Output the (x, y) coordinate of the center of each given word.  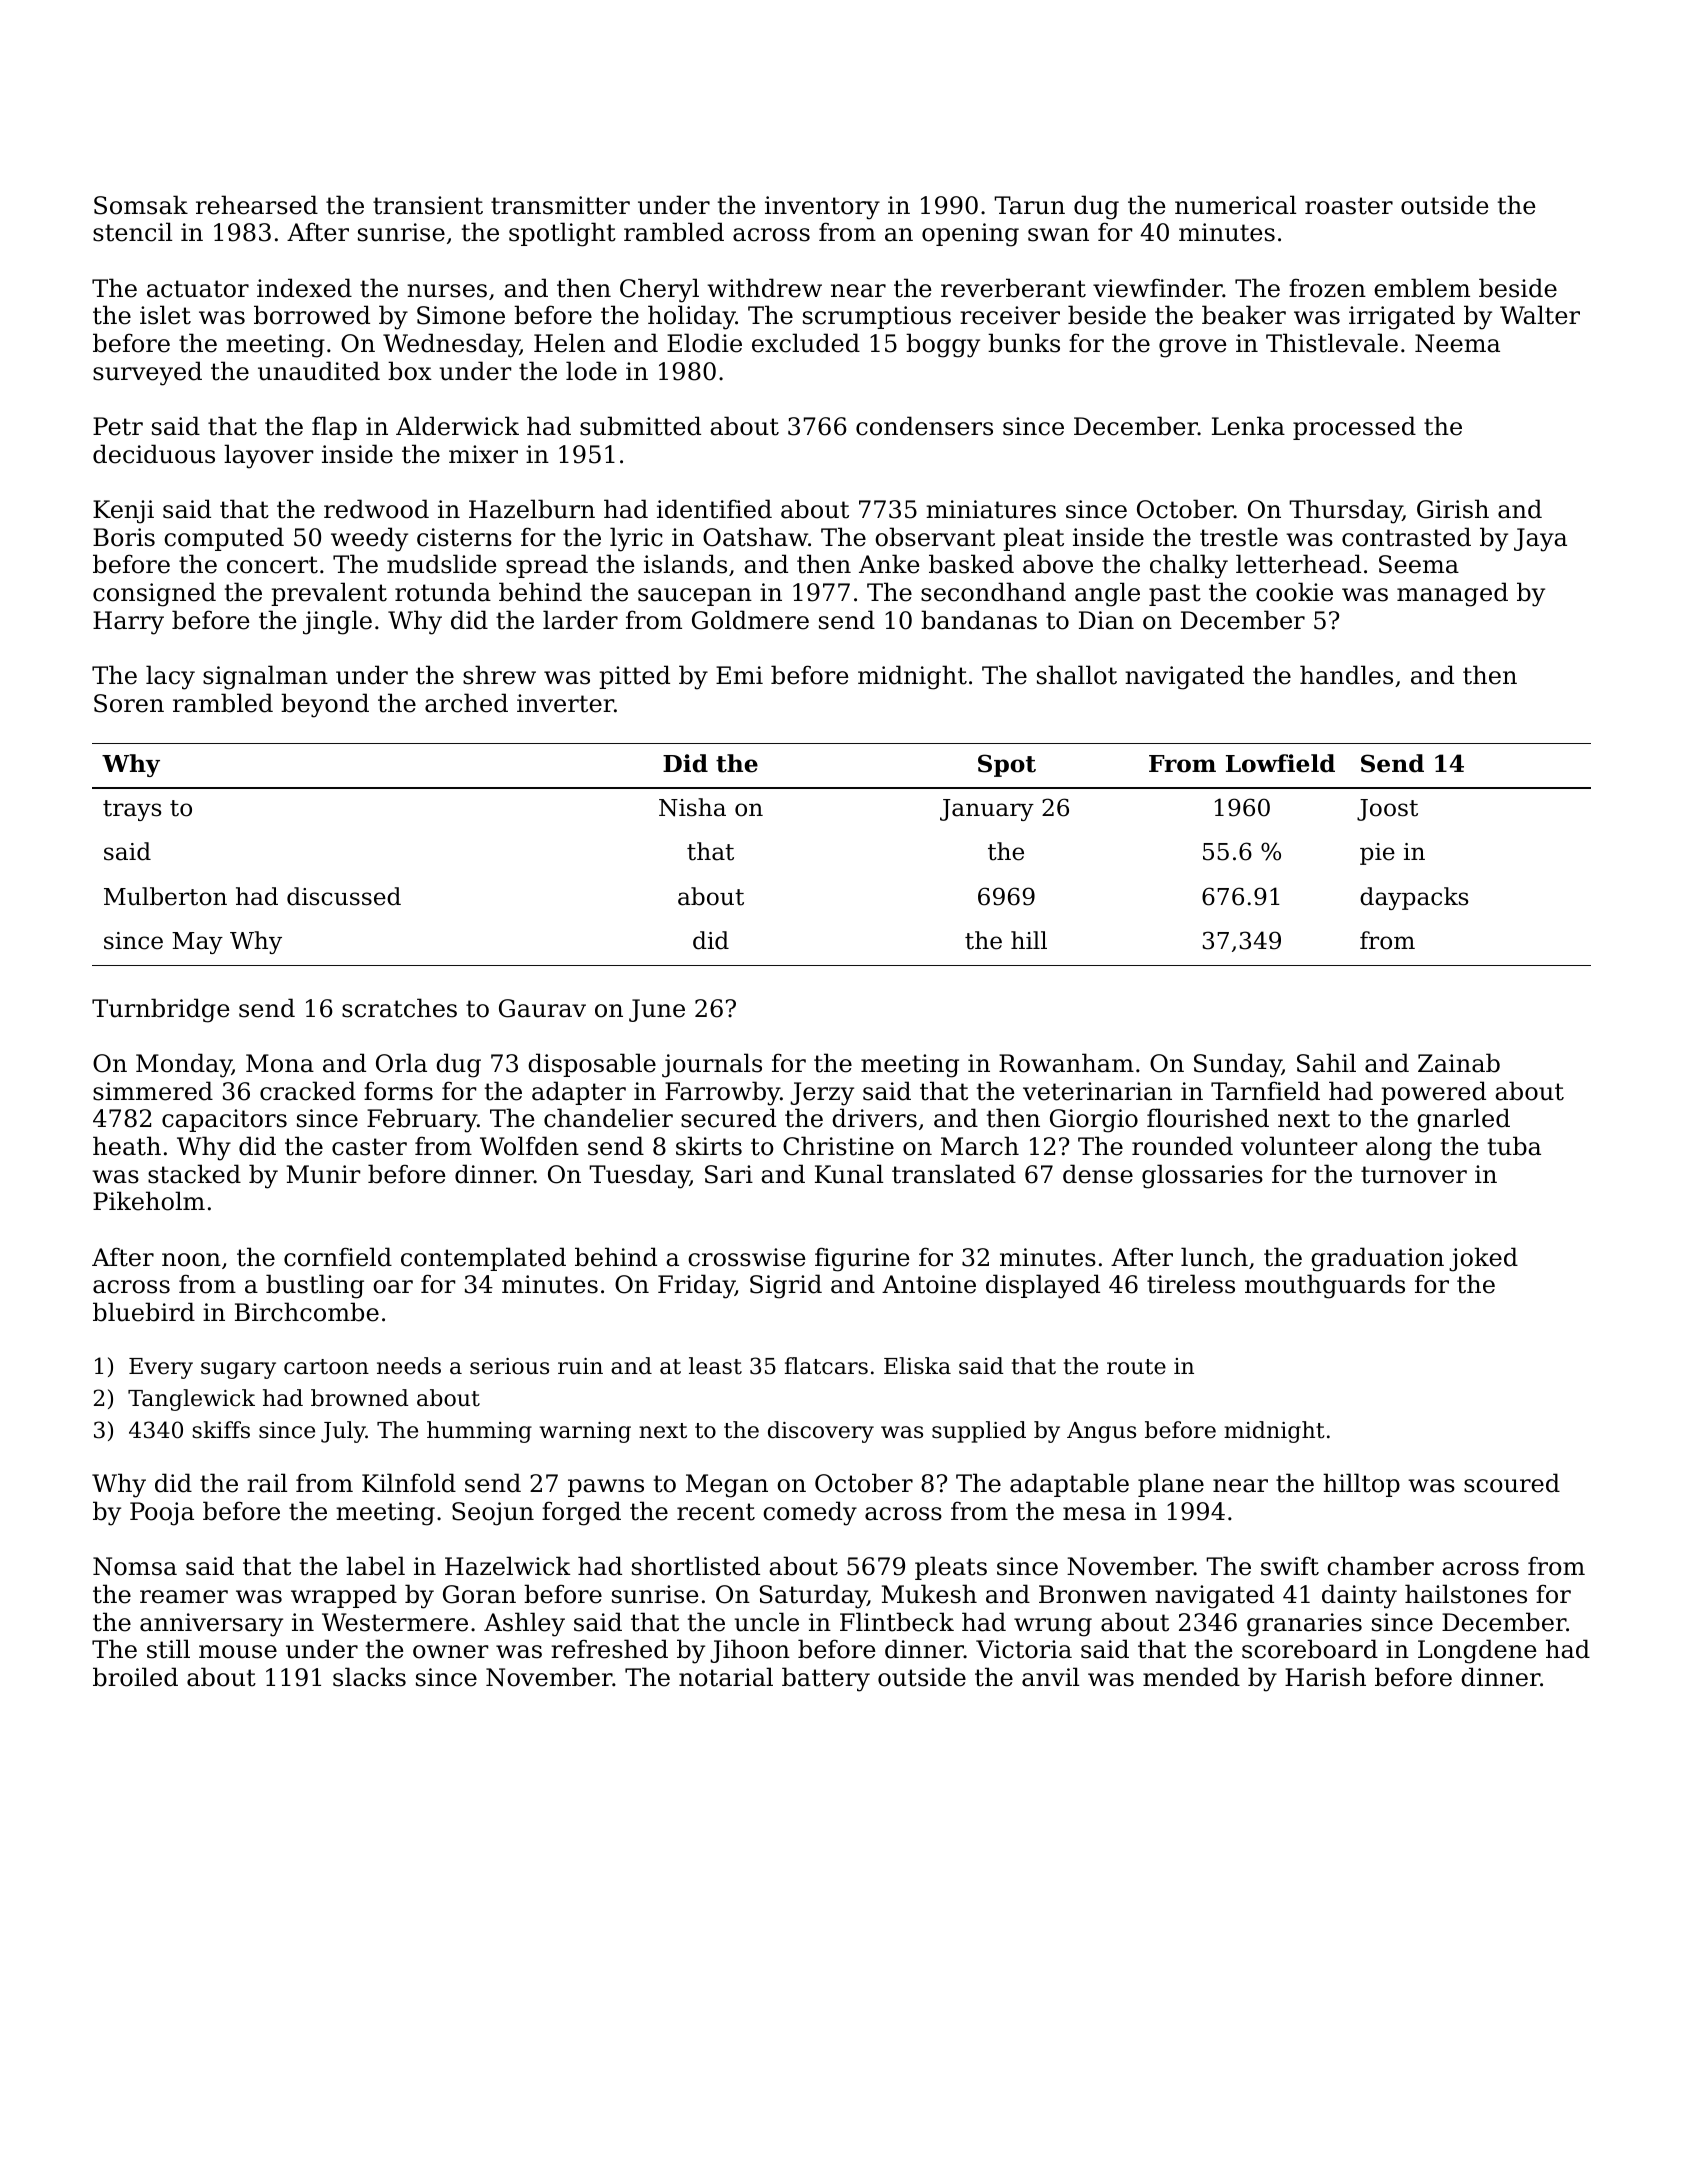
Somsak (141, 205)
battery (826, 1679)
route (1136, 1367)
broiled (135, 1677)
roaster (1349, 206)
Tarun (1029, 205)
